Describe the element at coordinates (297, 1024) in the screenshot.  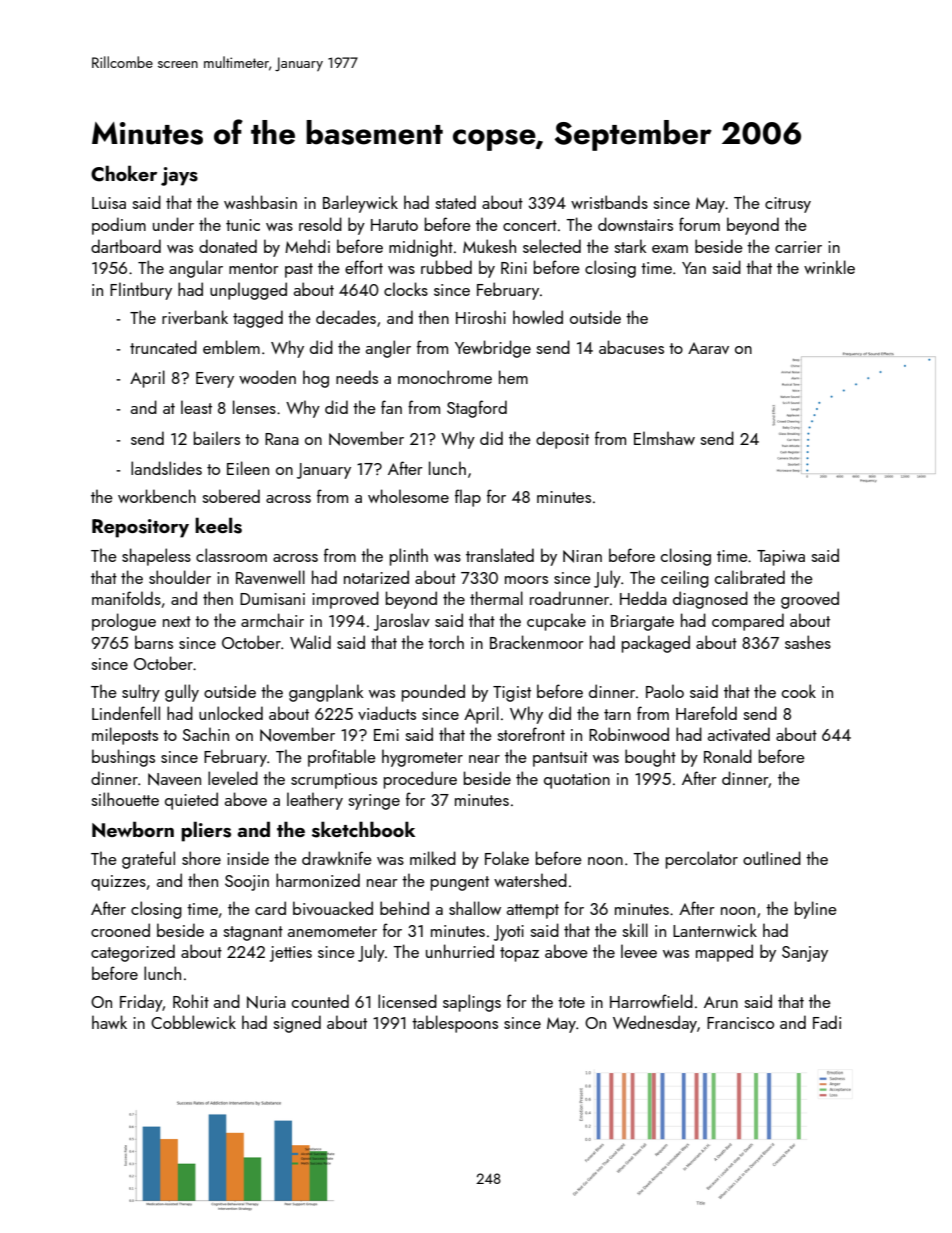
I see `signed` at that location.
